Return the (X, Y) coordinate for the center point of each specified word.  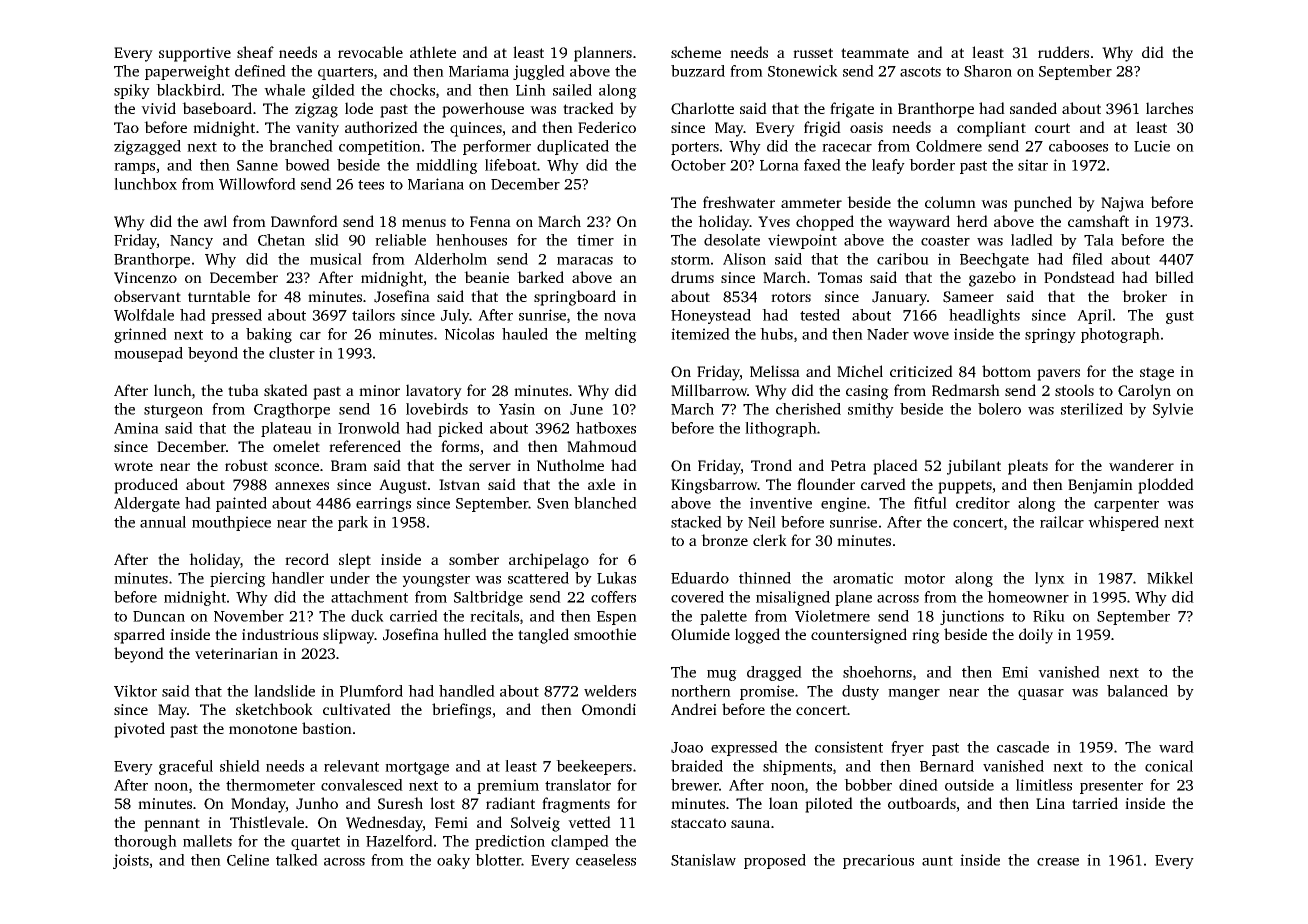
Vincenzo (145, 278)
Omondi (609, 709)
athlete (433, 52)
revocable (370, 52)
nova (620, 317)
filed (1087, 259)
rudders (1063, 52)
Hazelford (399, 841)
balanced (1137, 691)
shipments (797, 767)
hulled (465, 634)
